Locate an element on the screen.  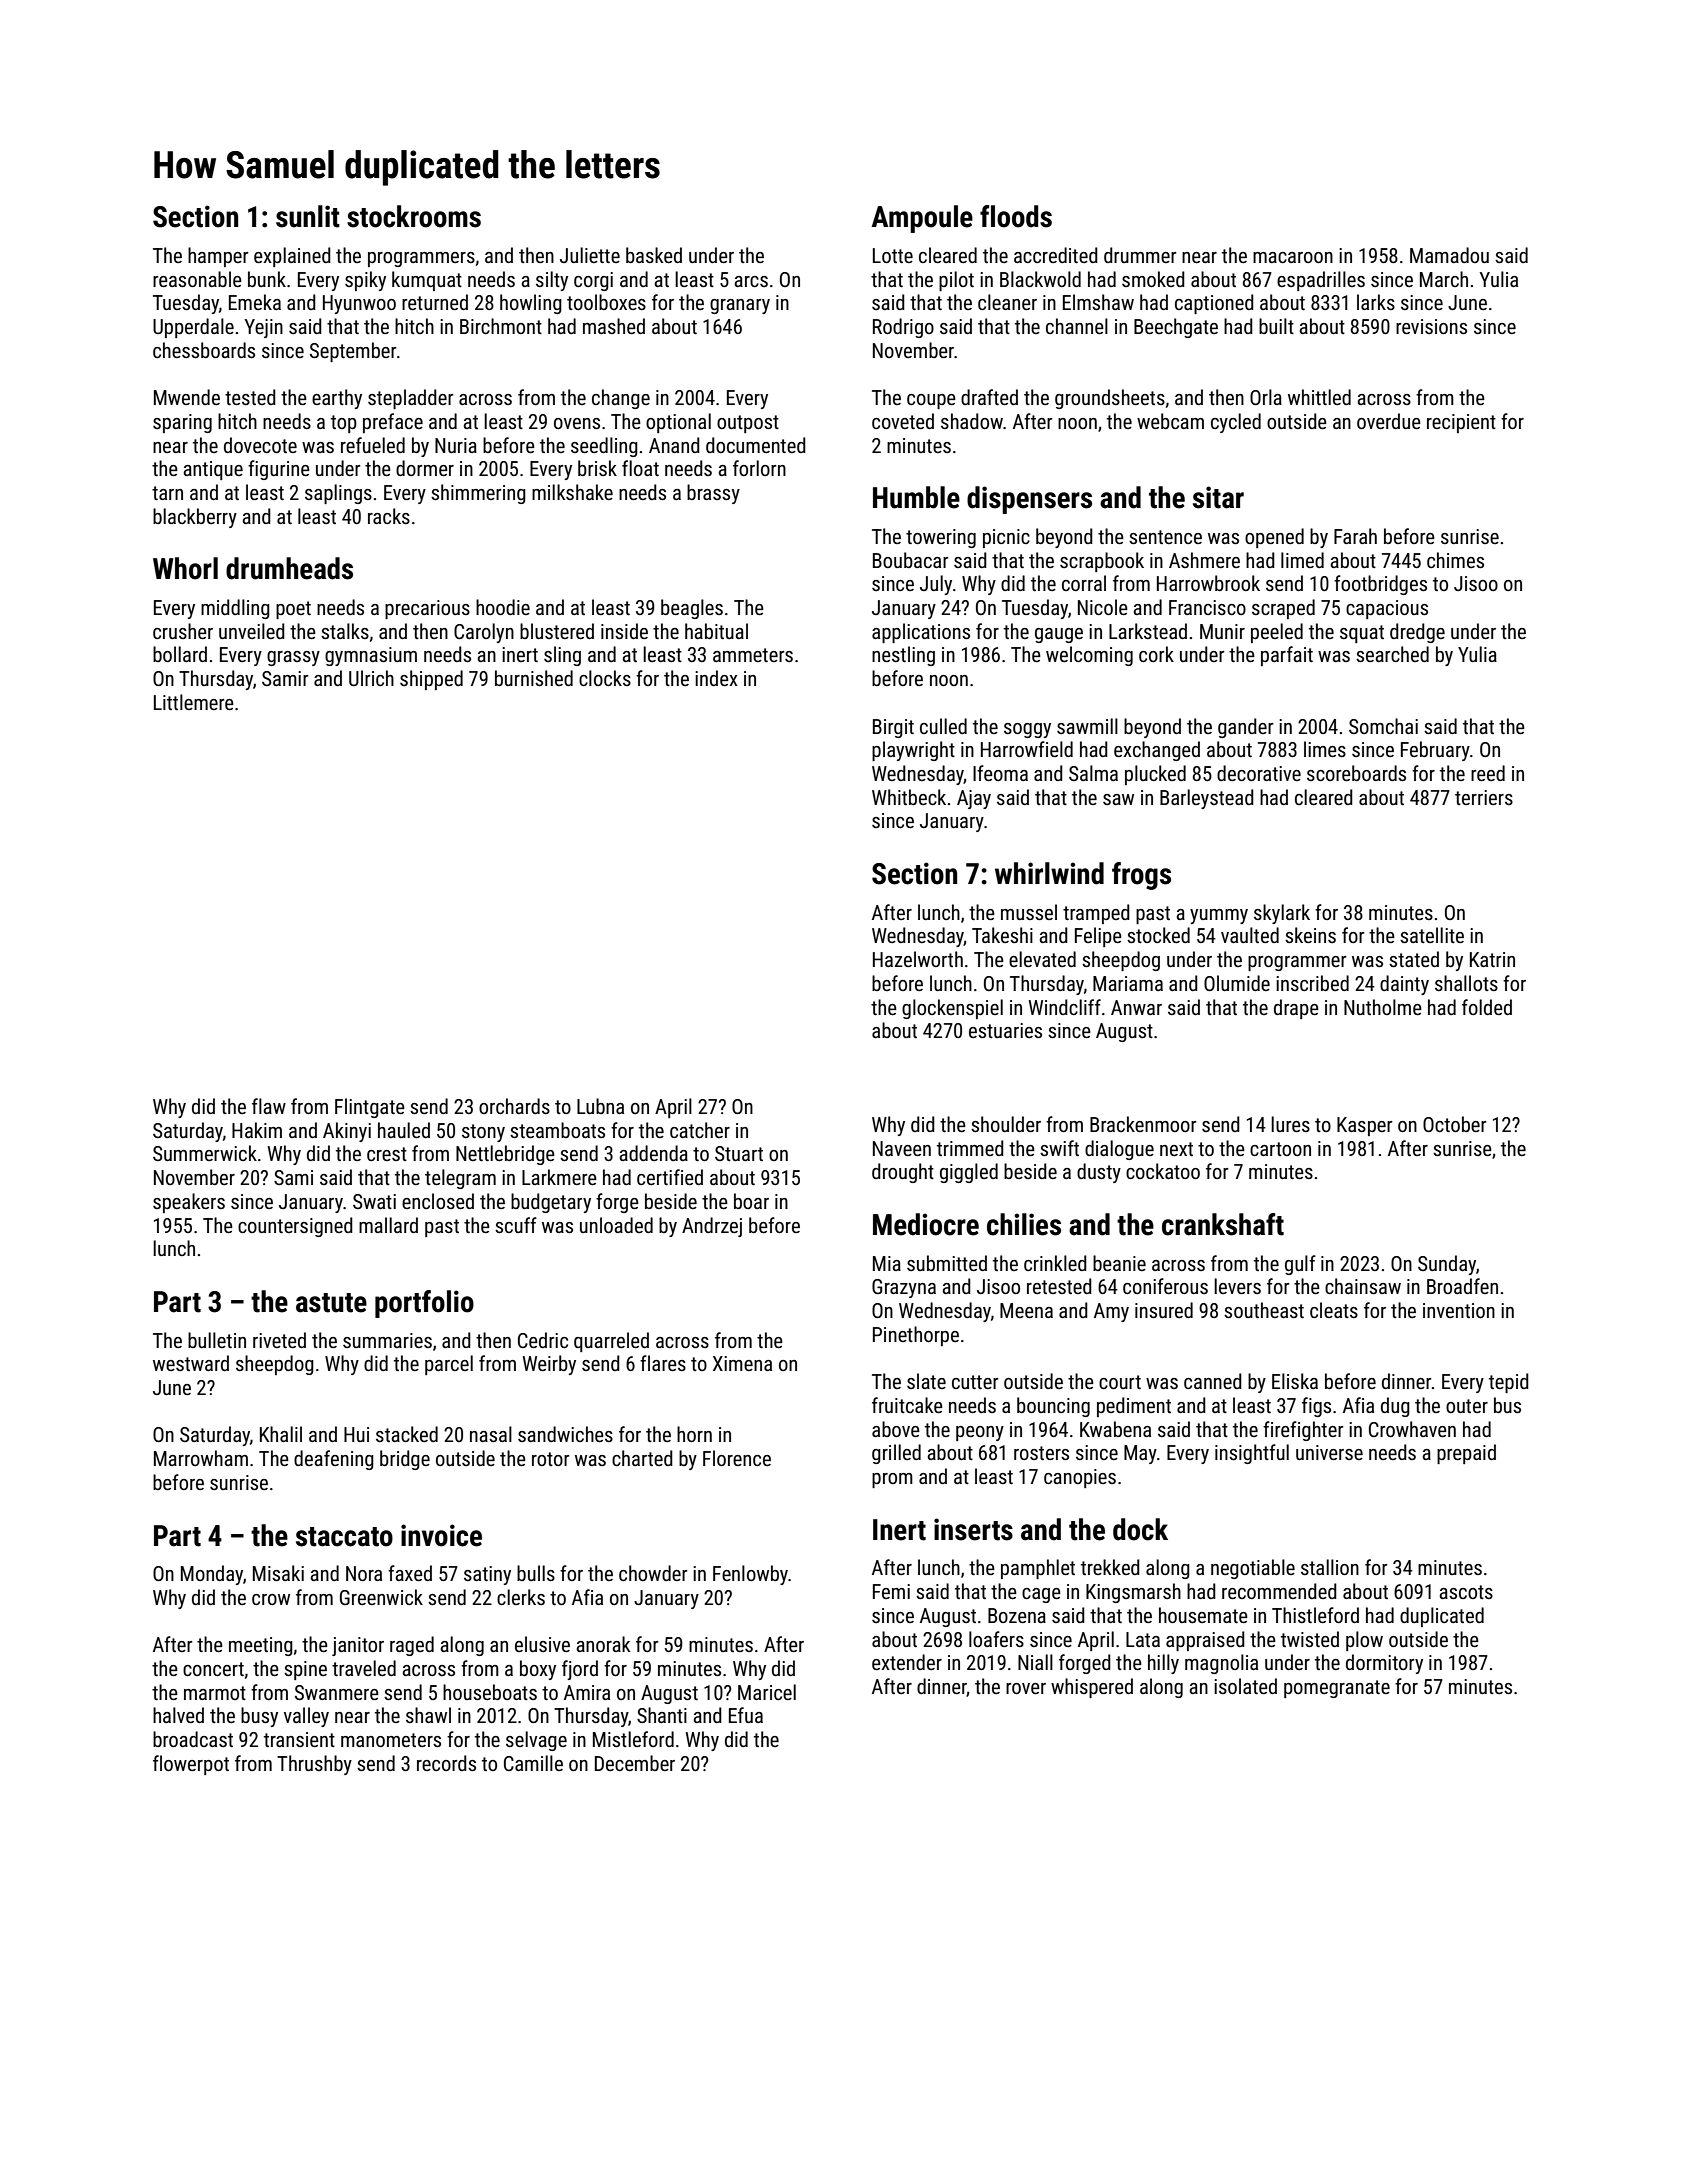
vaulted is located at coordinates (1250, 935).
